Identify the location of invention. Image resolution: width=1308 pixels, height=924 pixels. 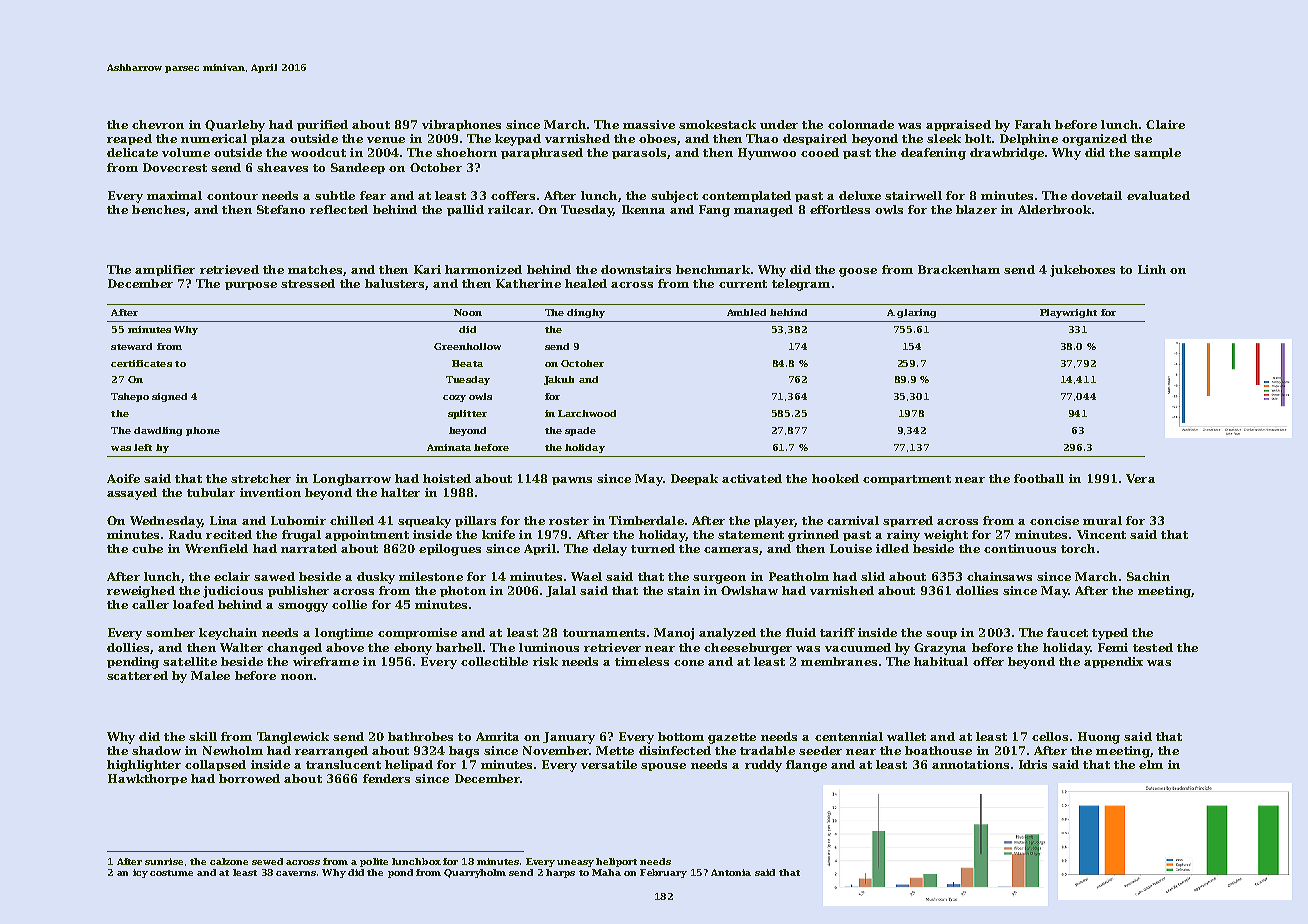
(270, 492).
